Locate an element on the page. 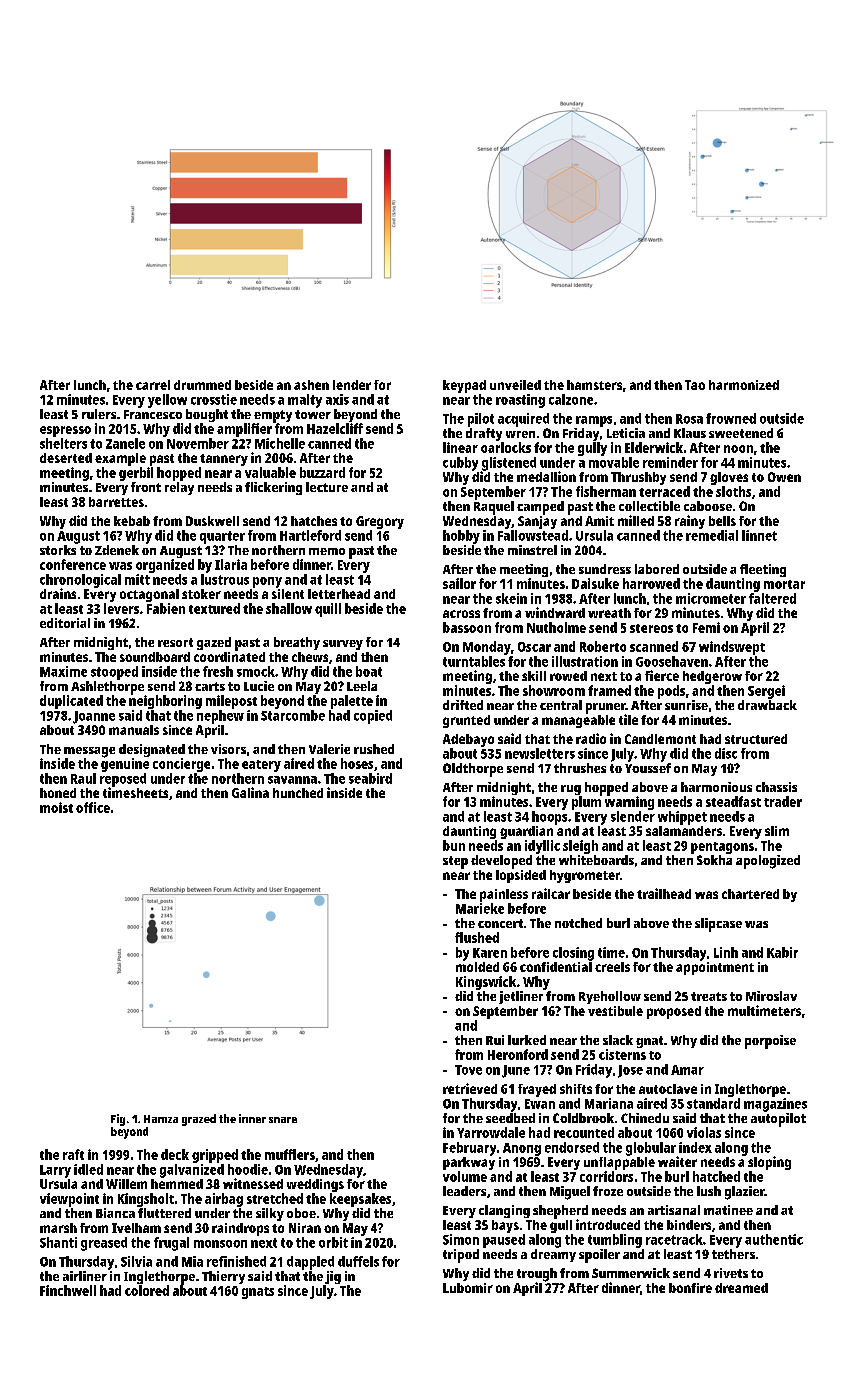  ashen is located at coordinates (311, 385).
